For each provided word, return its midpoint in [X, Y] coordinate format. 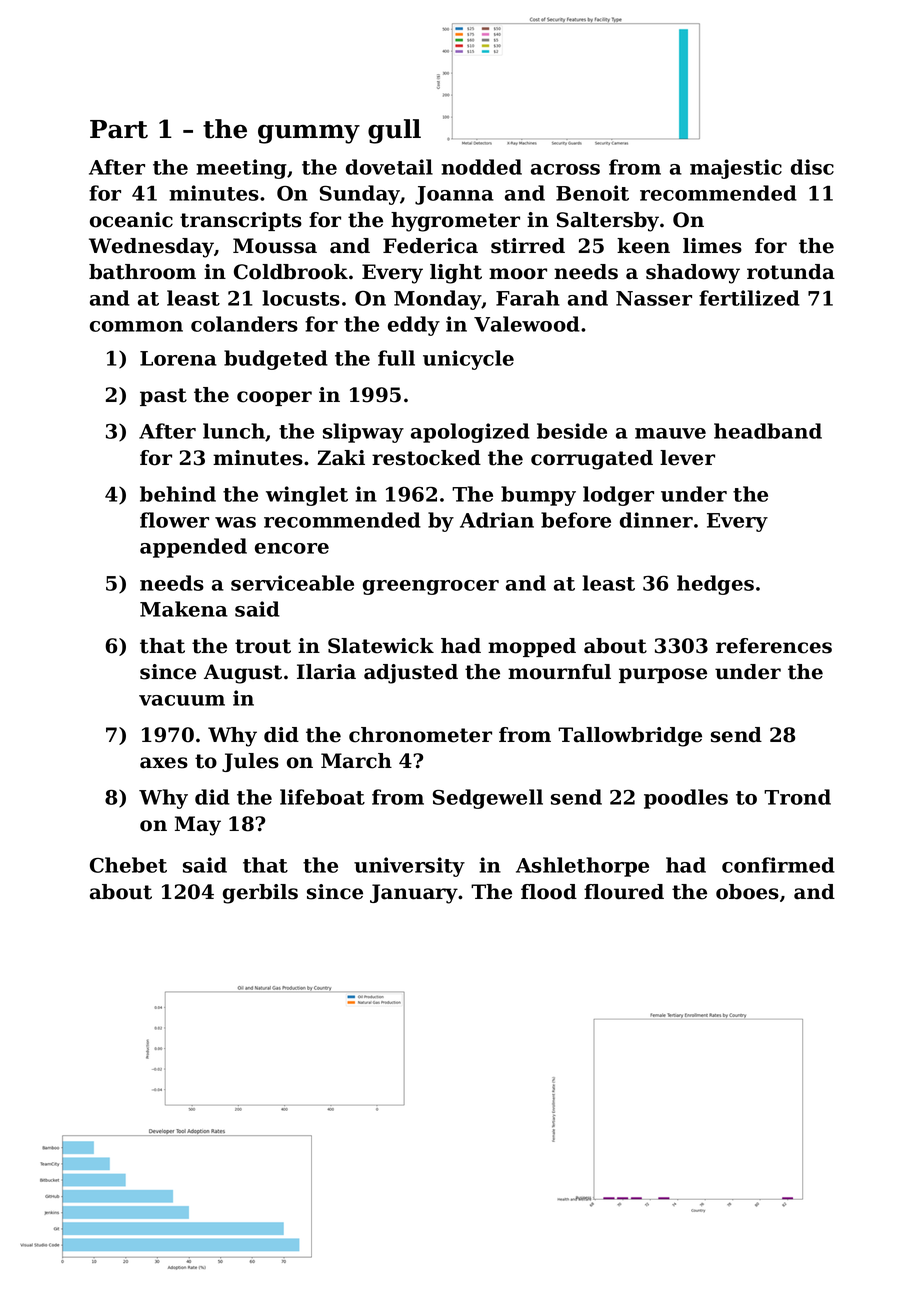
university [409, 867]
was [235, 522]
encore [292, 548]
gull [394, 131]
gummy [309, 134]
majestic [736, 169]
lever [687, 458]
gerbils [260, 894]
